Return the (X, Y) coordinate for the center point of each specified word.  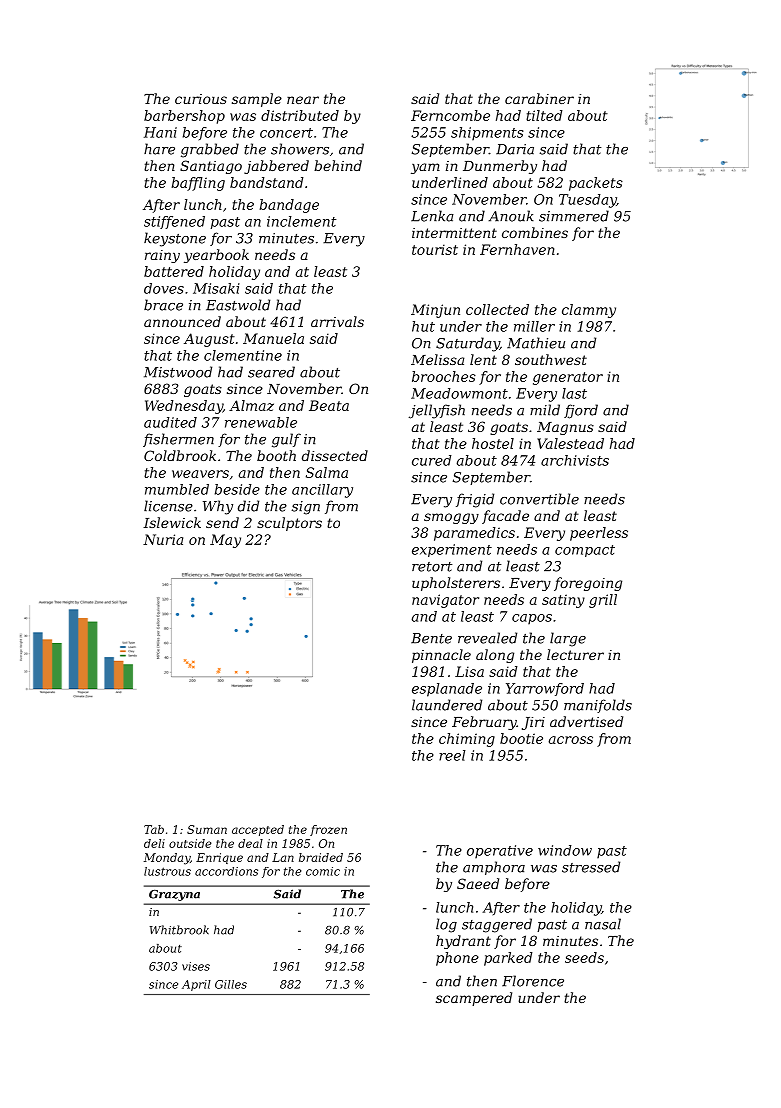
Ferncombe (450, 115)
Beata (329, 405)
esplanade (447, 690)
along (495, 656)
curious (201, 99)
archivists (575, 460)
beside (237, 489)
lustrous (167, 871)
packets (596, 184)
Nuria (163, 539)
